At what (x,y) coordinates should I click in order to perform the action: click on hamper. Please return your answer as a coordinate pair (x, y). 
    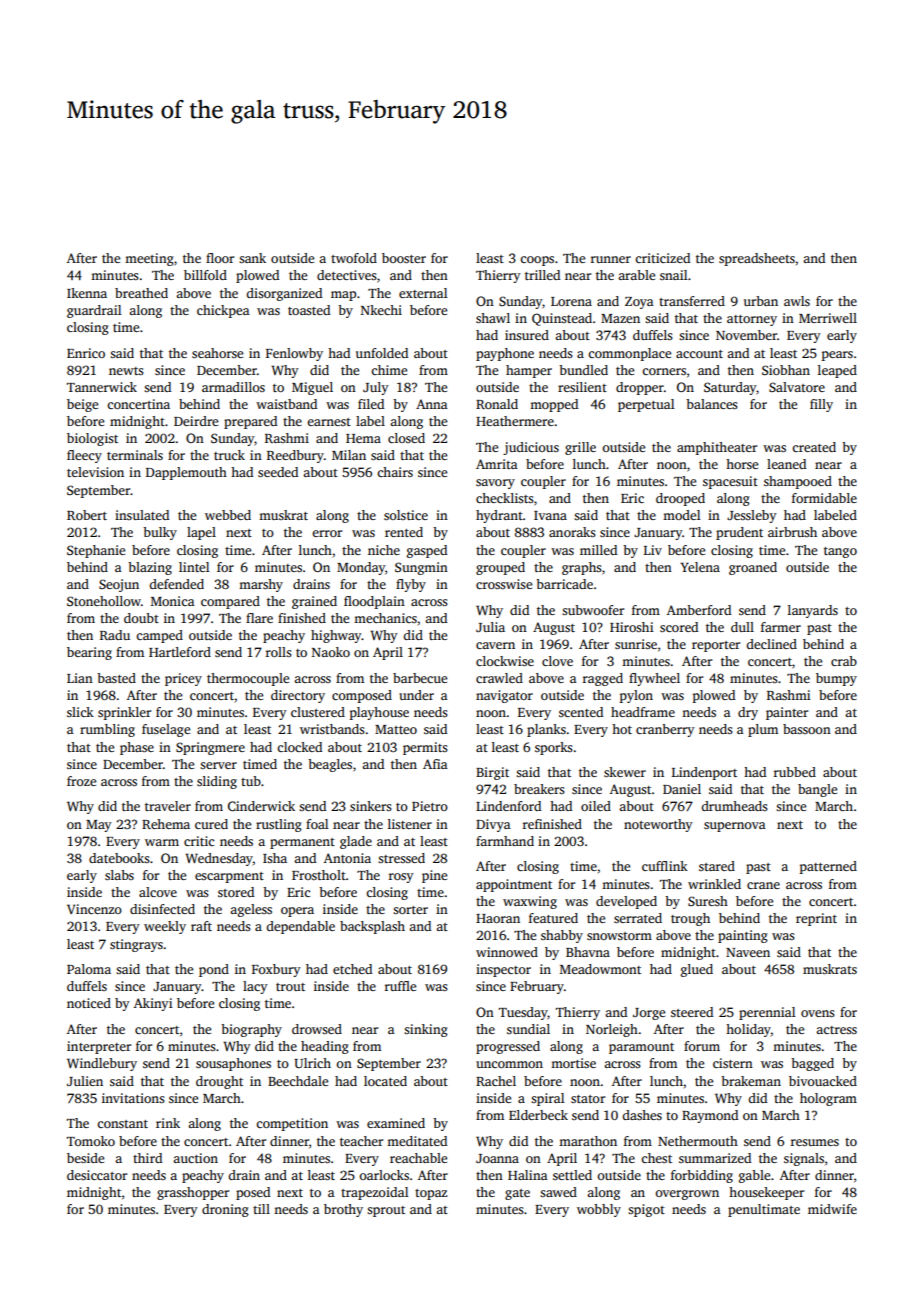
    Looking at the image, I should click on (529, 371).
